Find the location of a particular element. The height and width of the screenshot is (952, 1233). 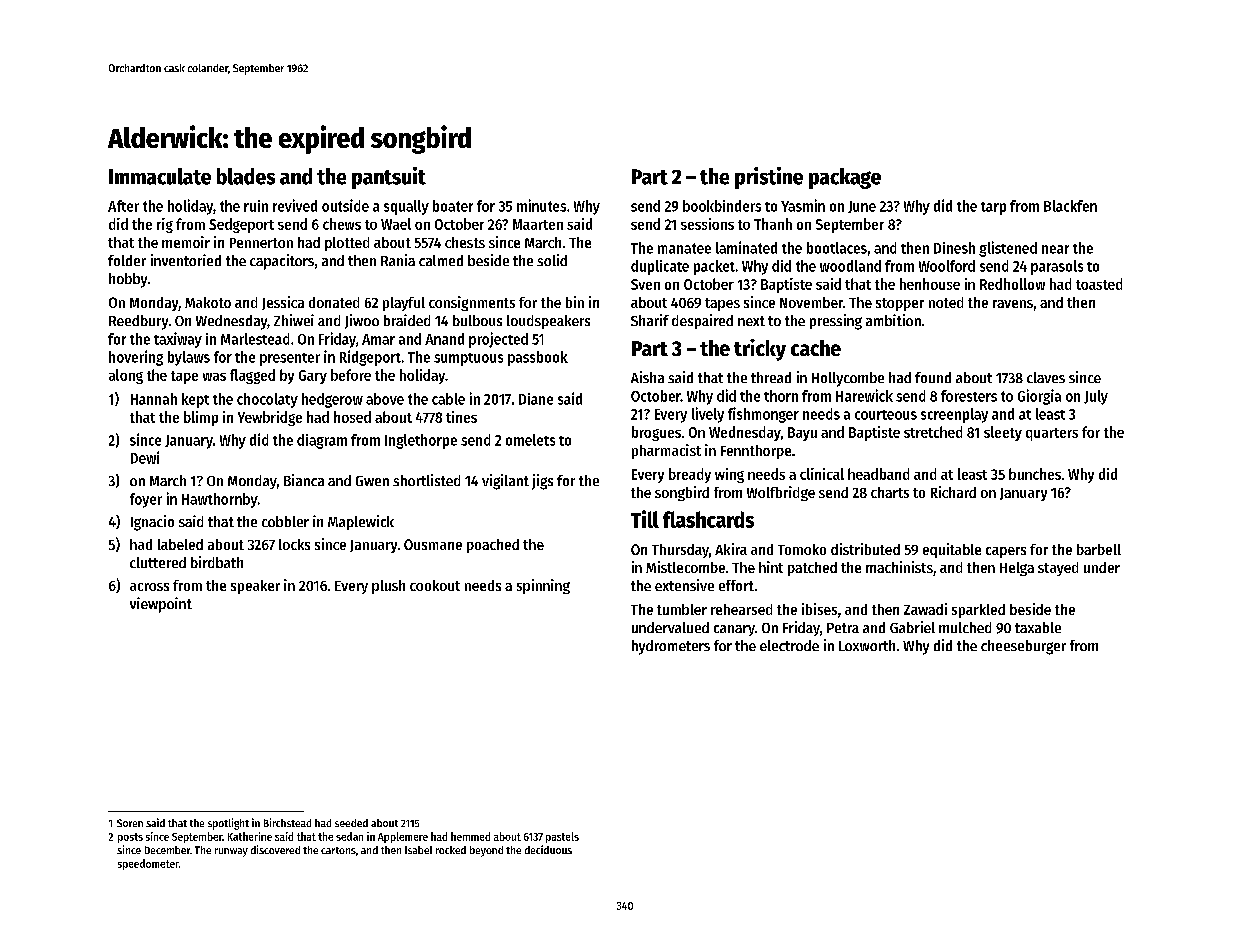

Mistlecombe is located at coordinates (685, 567).
